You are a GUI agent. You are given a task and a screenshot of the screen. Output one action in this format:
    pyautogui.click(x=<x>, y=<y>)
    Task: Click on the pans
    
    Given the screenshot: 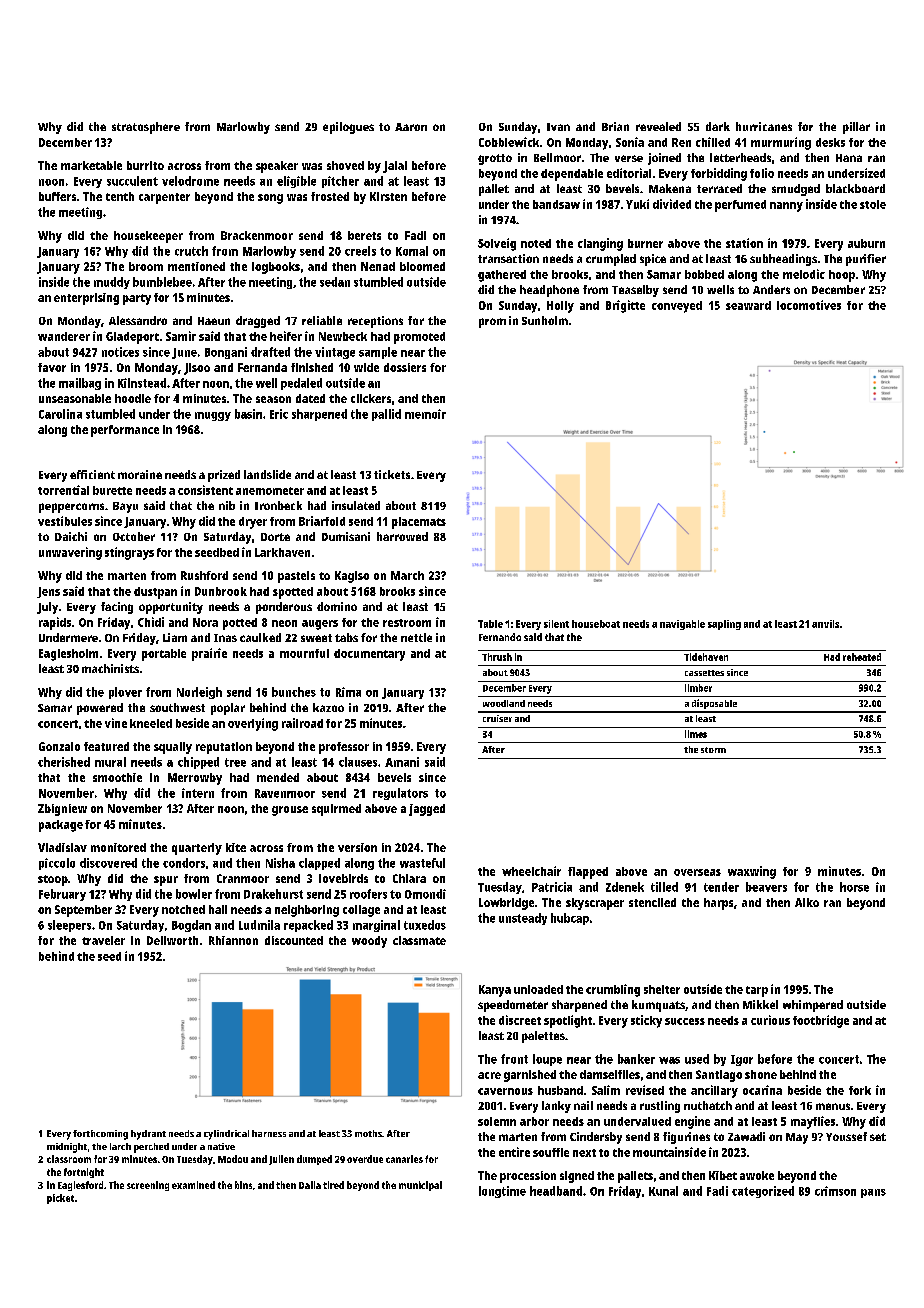 What is the action you would take?
    pyautogui.click(x=873, y=1193)
